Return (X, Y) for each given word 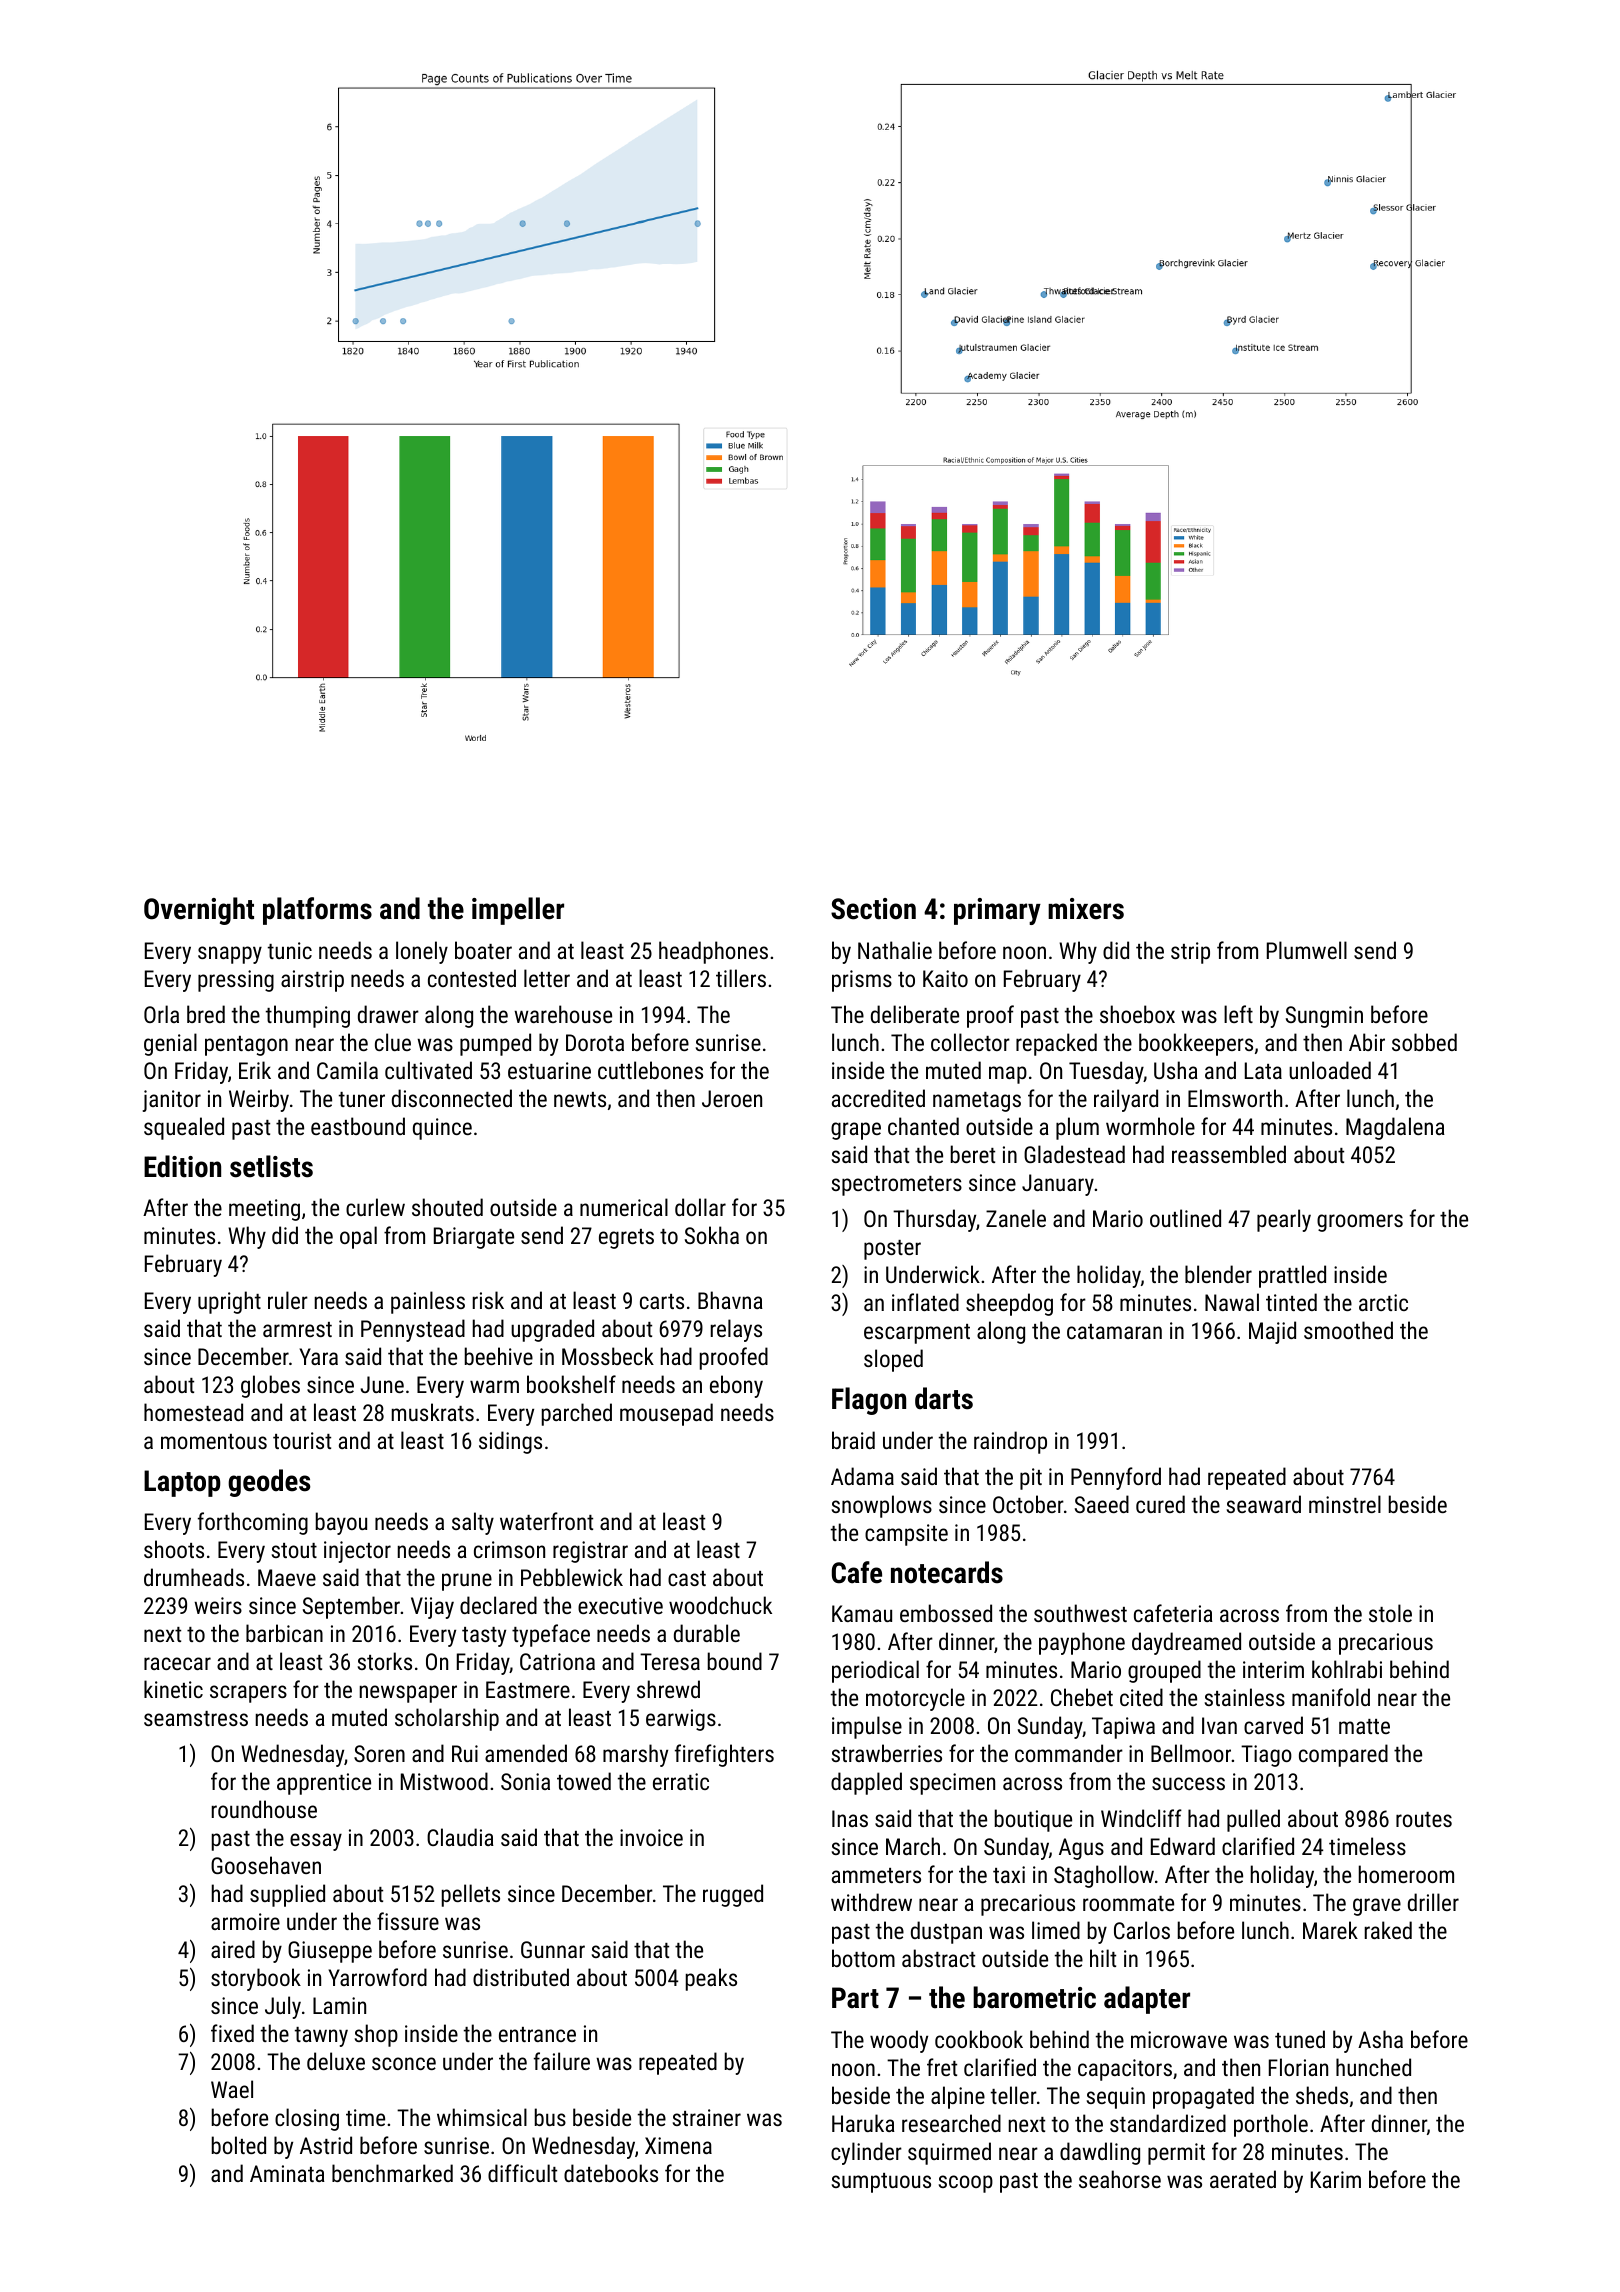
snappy (230, 955)
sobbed (1424, 1042)
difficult (522, 2173)
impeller (518, 911)
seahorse (1120, 2179)
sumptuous (881, 2183)
